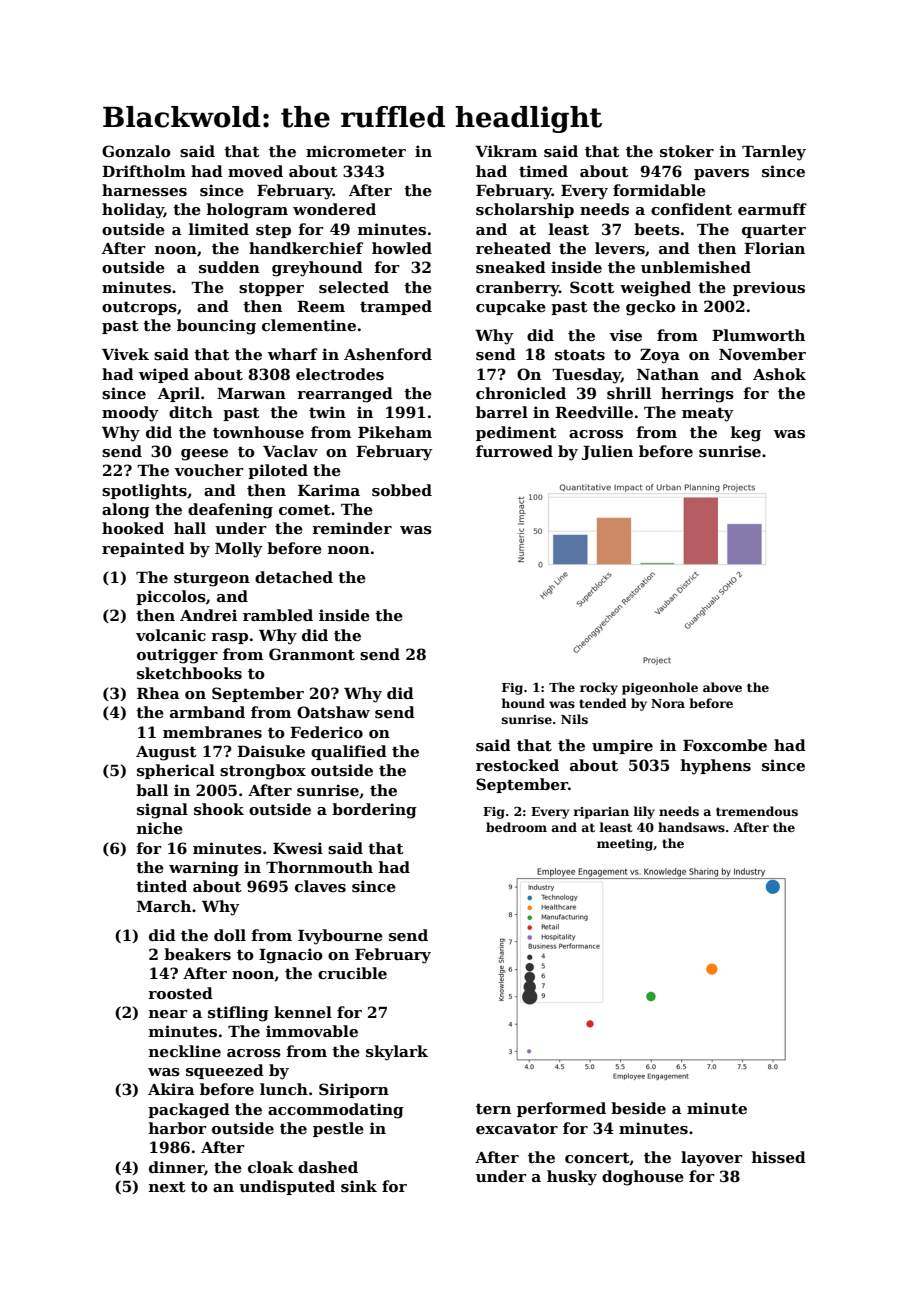 The image size is (908, 1316). What do you see at coordinates (687, 151) in the image?
I see `stoker` at bounding box center [687, 151].
